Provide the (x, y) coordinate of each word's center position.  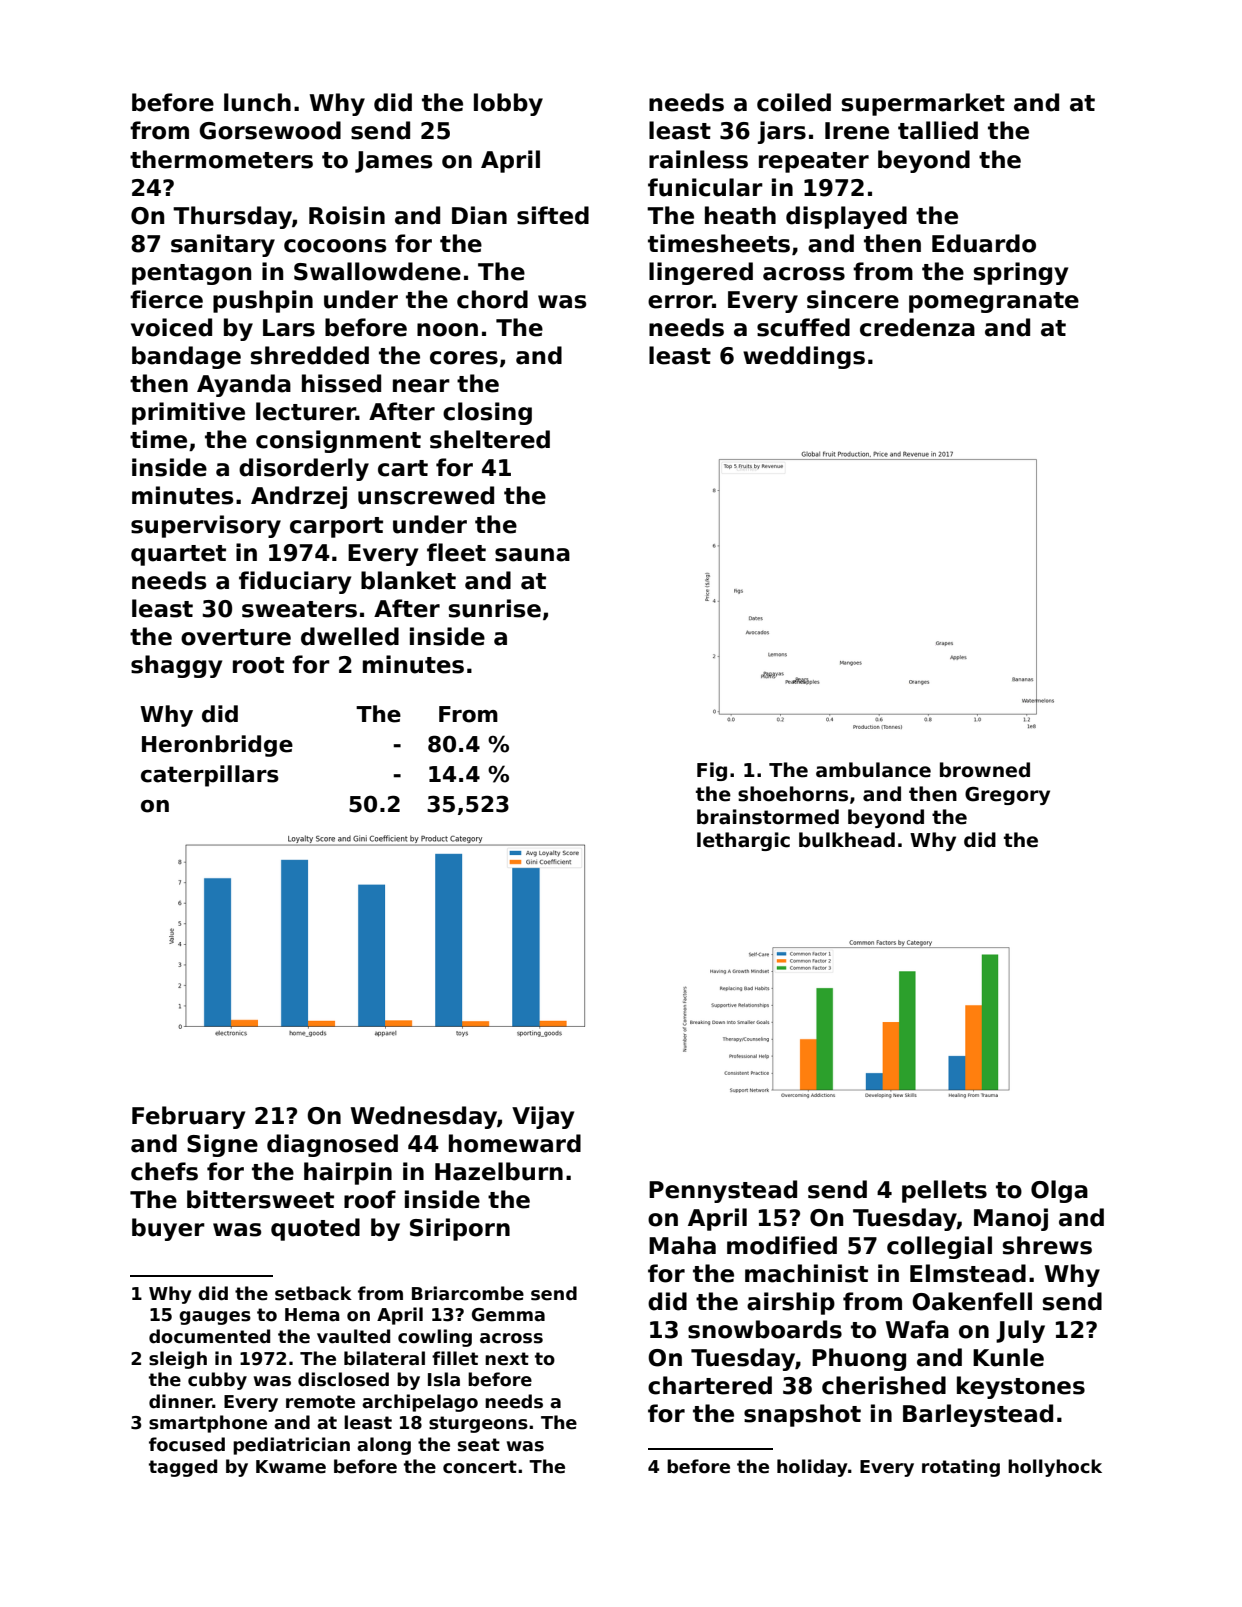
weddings (804, 357)
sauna (532, 555)
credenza (917, 327)
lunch (257, 102)
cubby (217, 1381)
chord (492, 299)
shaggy (176, 666)
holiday (812, 1468)
